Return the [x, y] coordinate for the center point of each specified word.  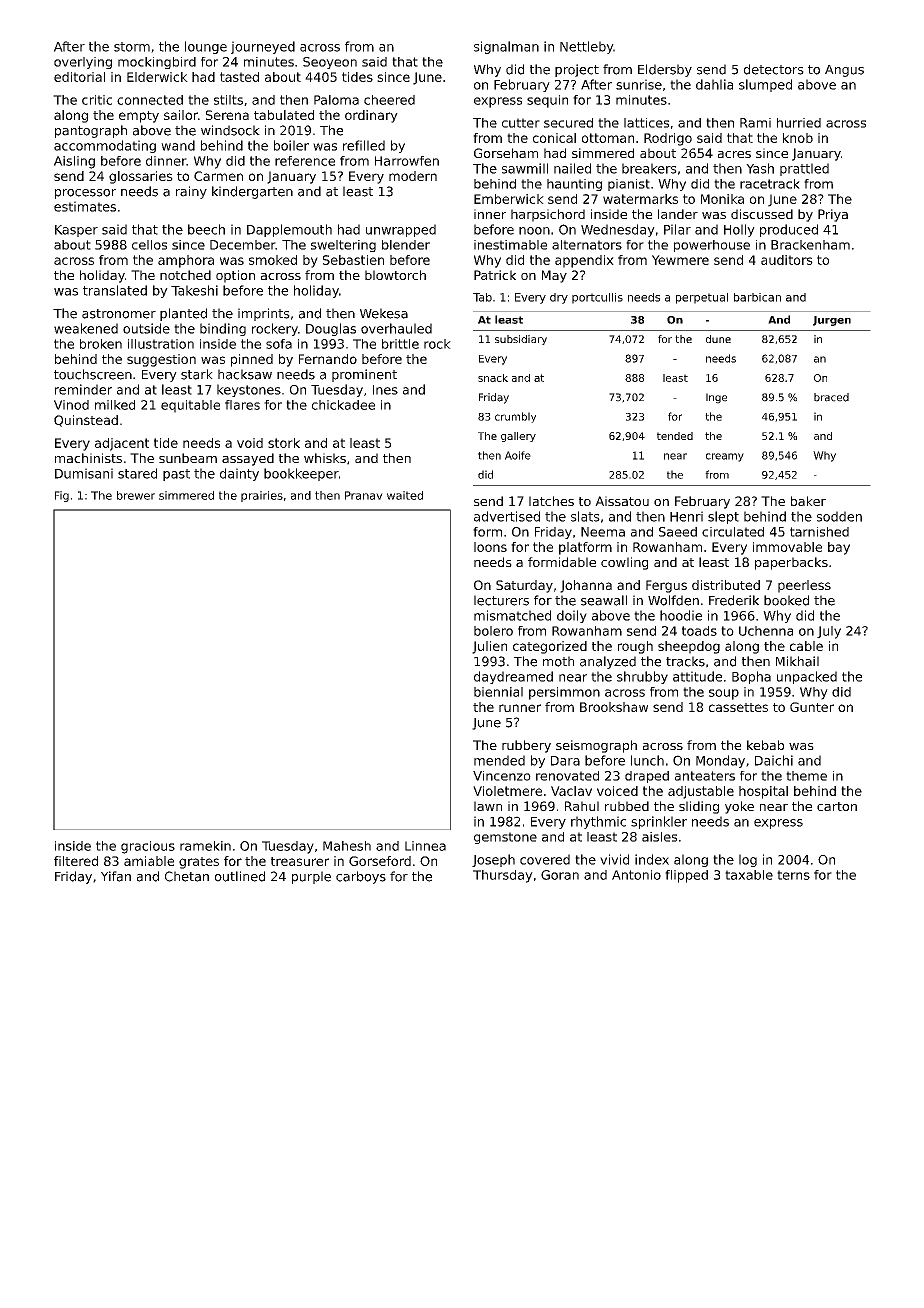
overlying [83, 63]
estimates [85, 206]
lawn [488, 806]
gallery [518, 437]
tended [675, 436]
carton [837, 806]
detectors [774, 69]
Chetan [187, 876]
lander [678, 214]
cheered [389, 100]
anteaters [705, 776]
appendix [584, 261]
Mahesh [347, 846]
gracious [148, 847]
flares [242, 405]
